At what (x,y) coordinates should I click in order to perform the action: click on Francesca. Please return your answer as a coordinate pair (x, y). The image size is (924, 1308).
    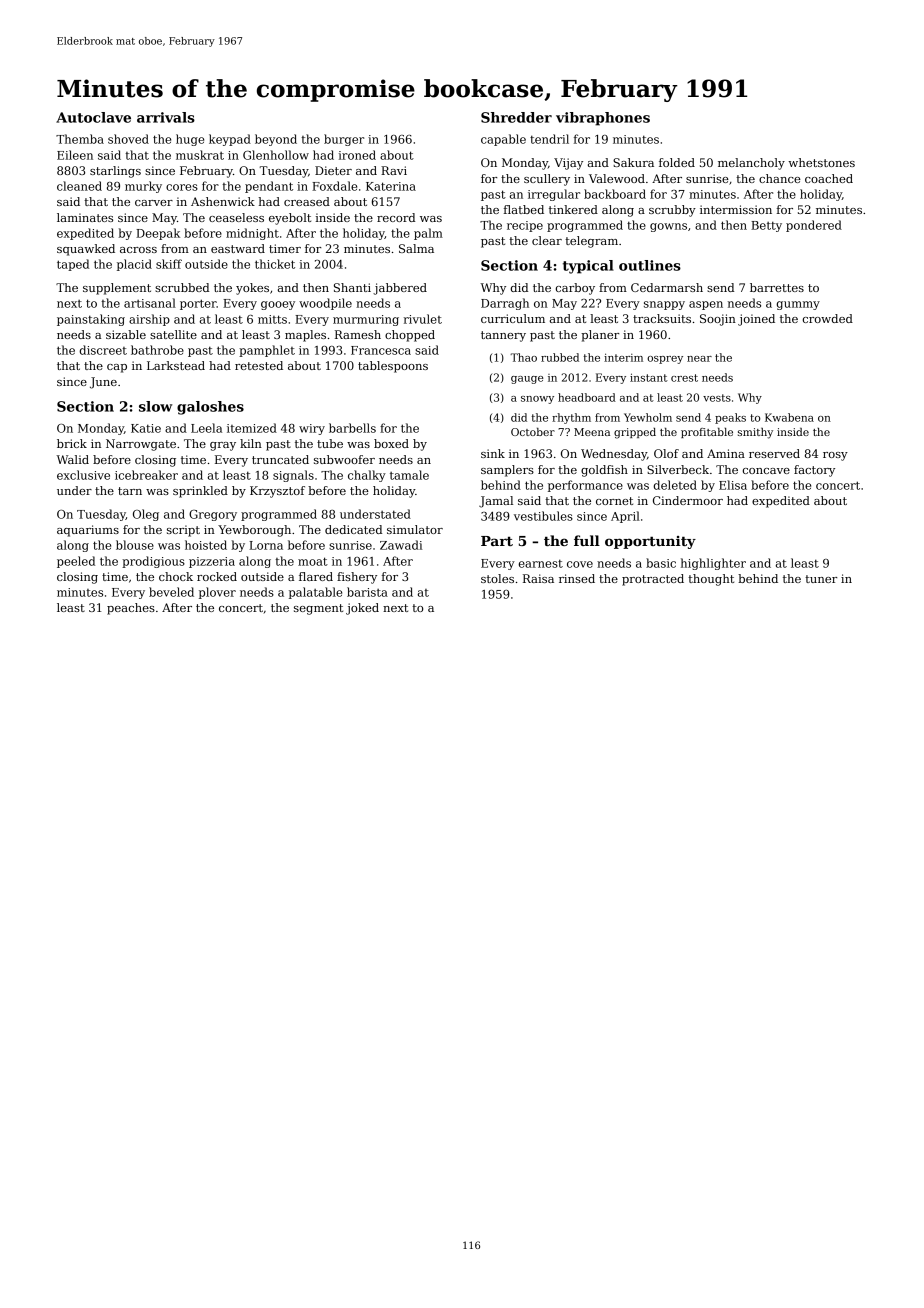
    Looking at the image, I should click on (381, 350).
